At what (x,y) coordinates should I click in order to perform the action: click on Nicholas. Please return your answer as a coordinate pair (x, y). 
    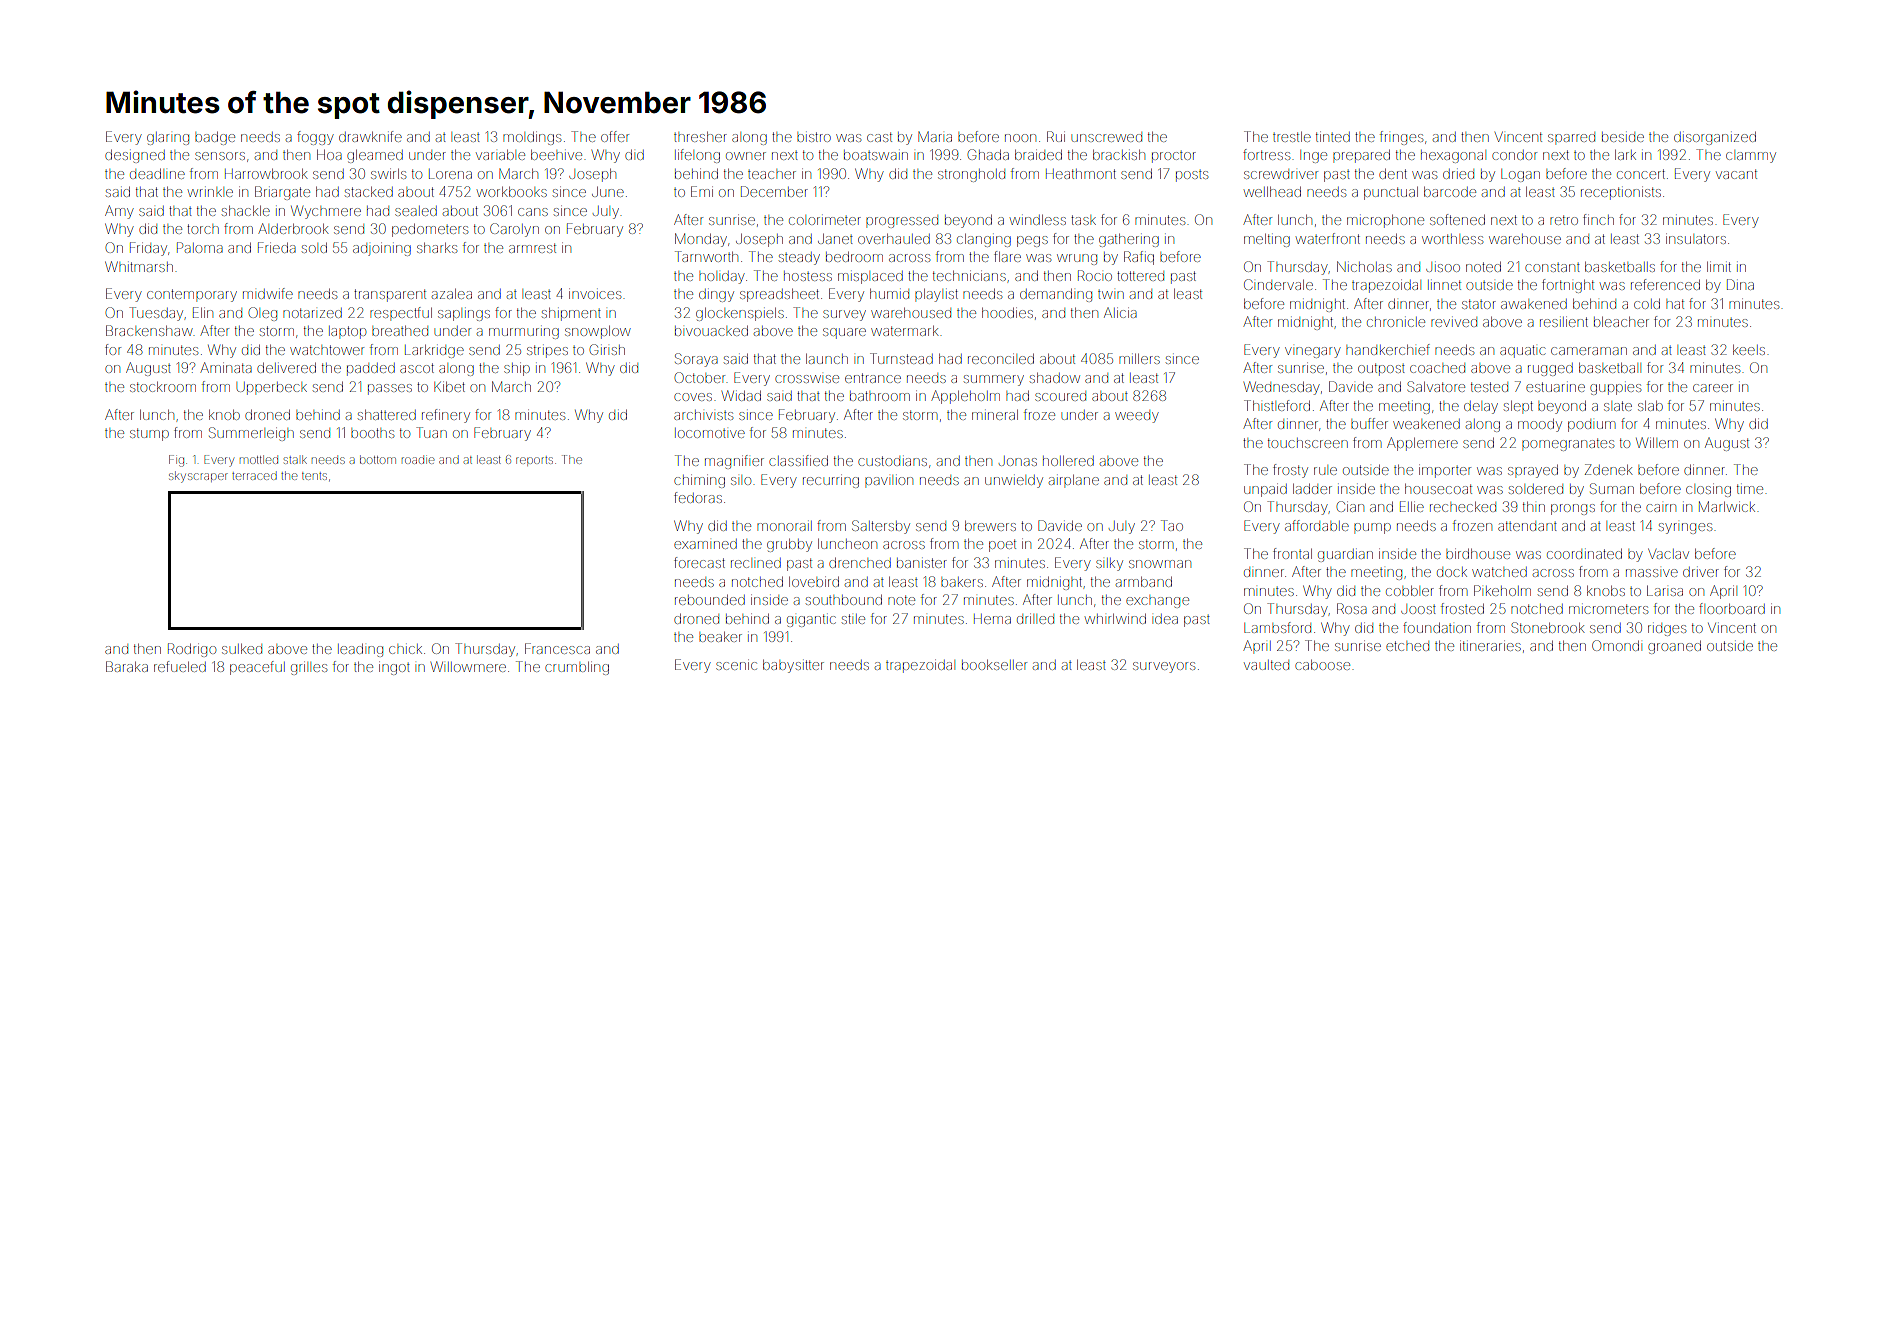
    Looking at the image, I should click on (1364, 266).
